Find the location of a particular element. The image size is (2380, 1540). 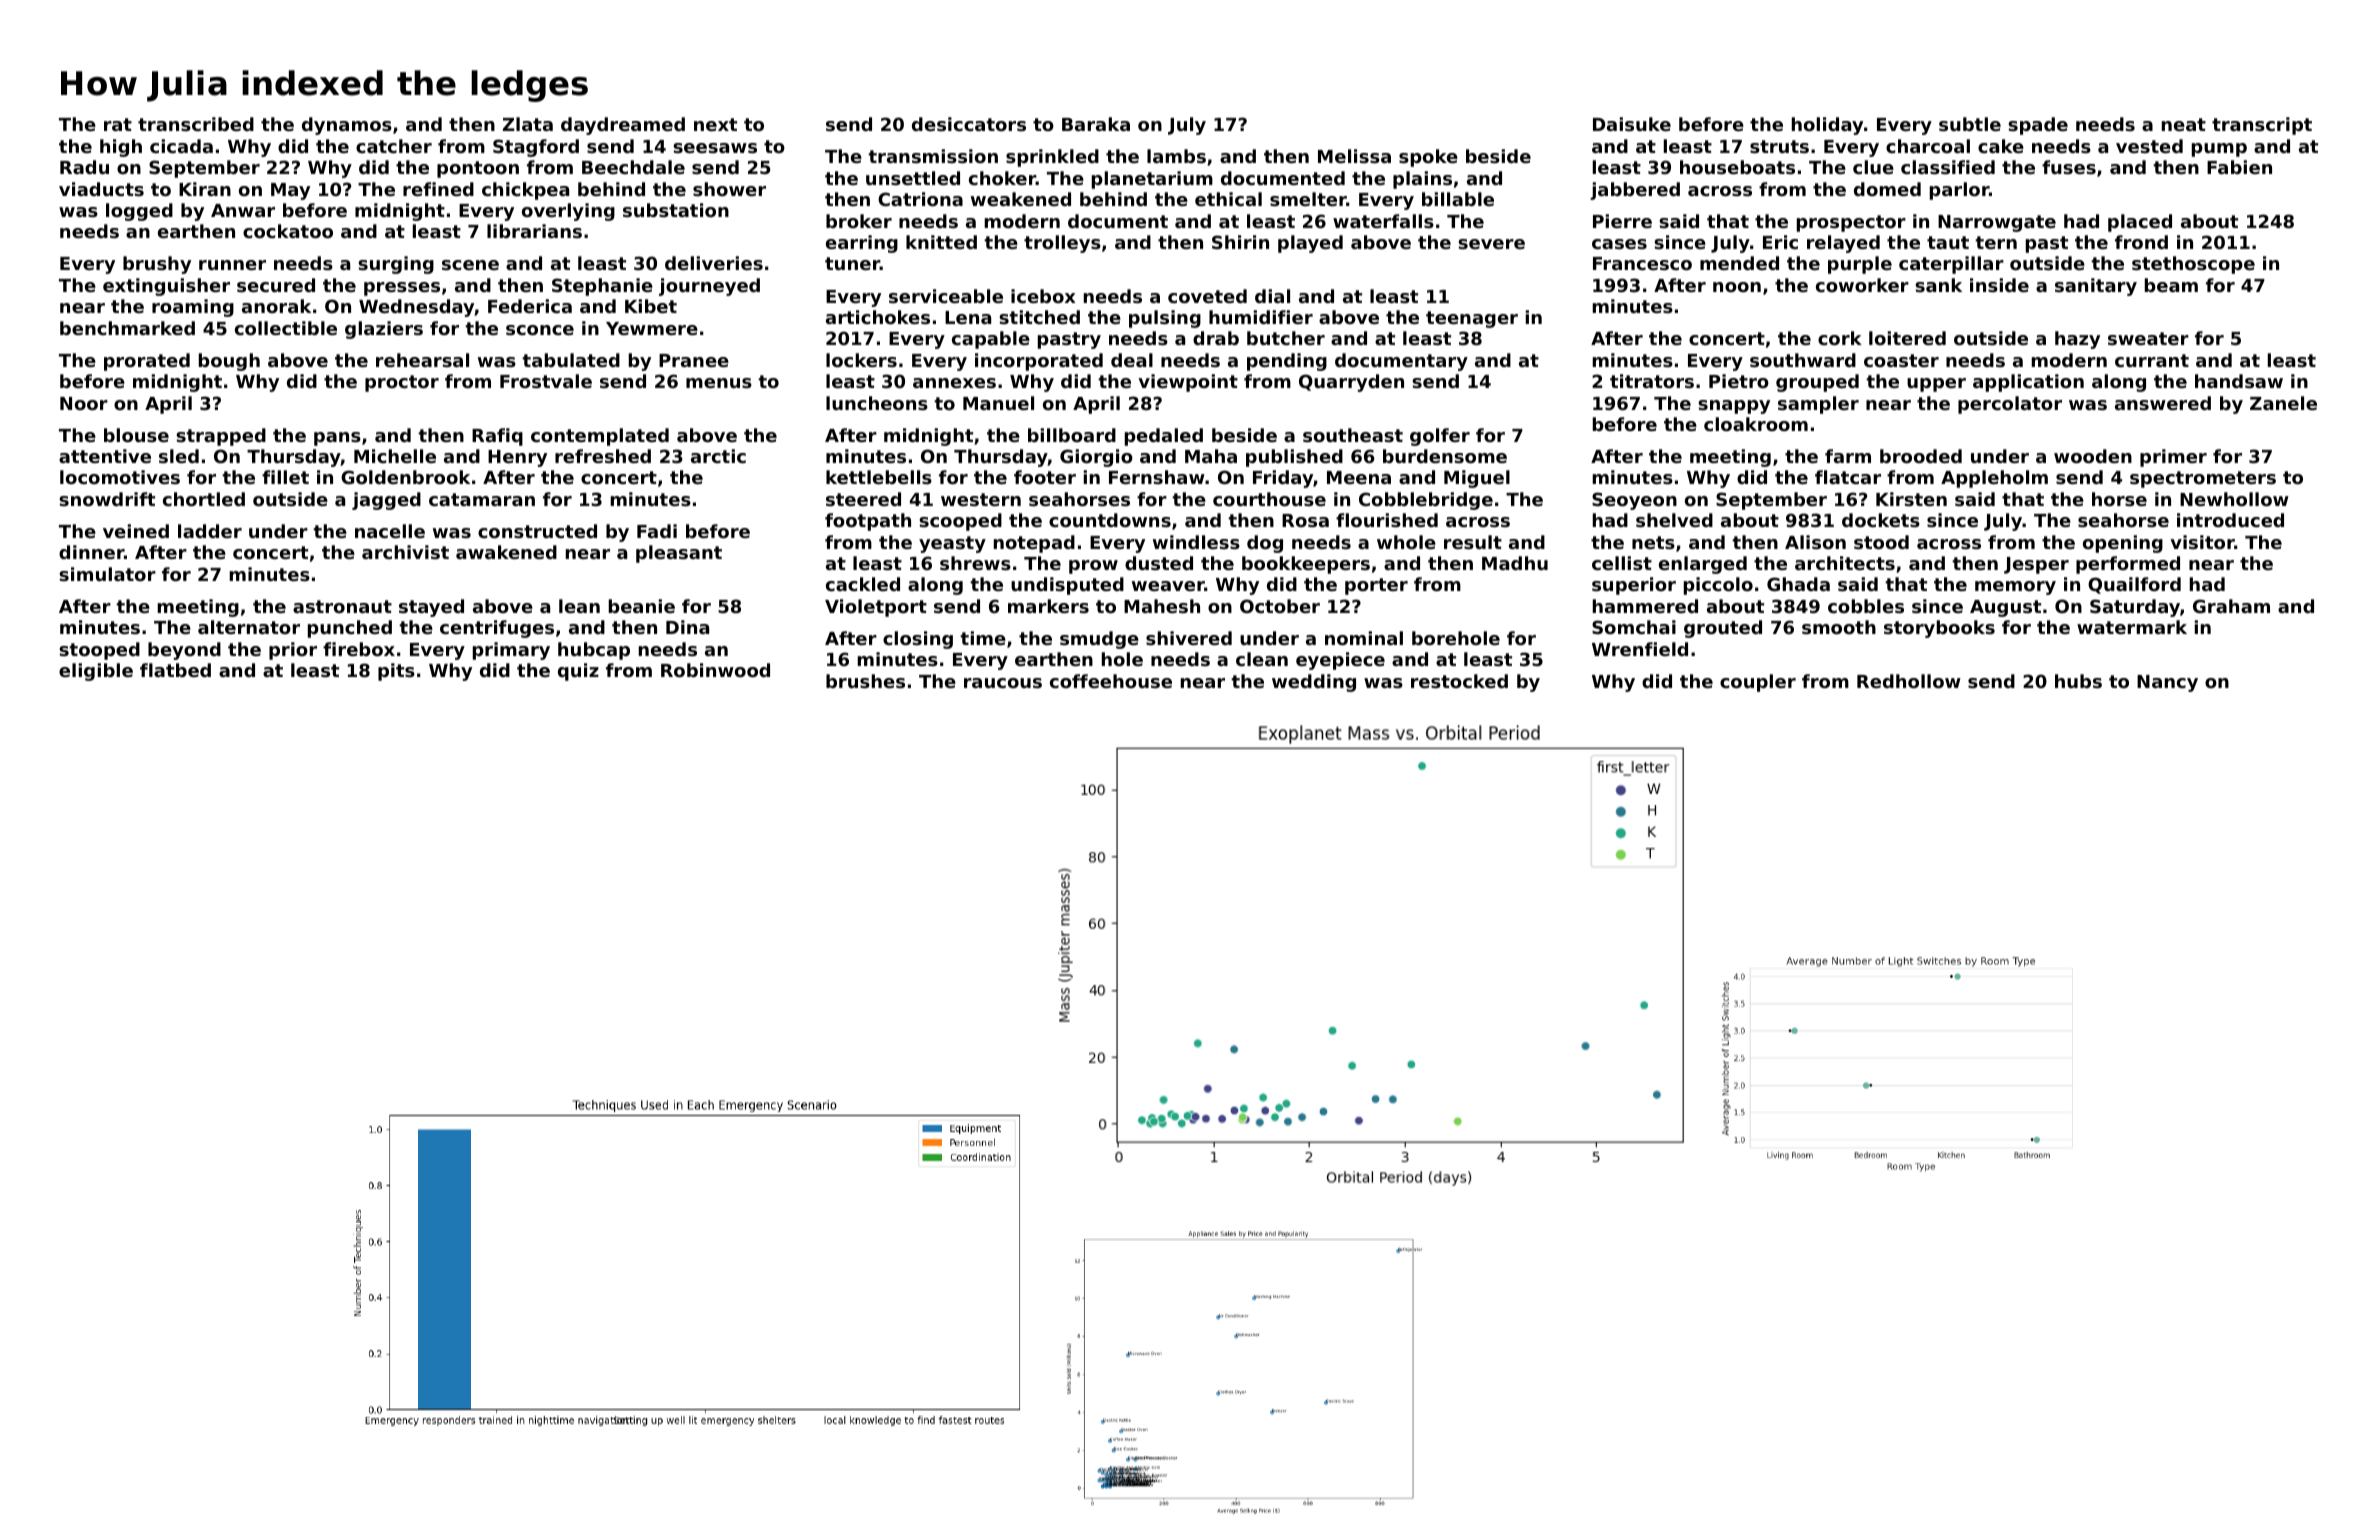

Daisuke is located at coordinates (1632, 124).
